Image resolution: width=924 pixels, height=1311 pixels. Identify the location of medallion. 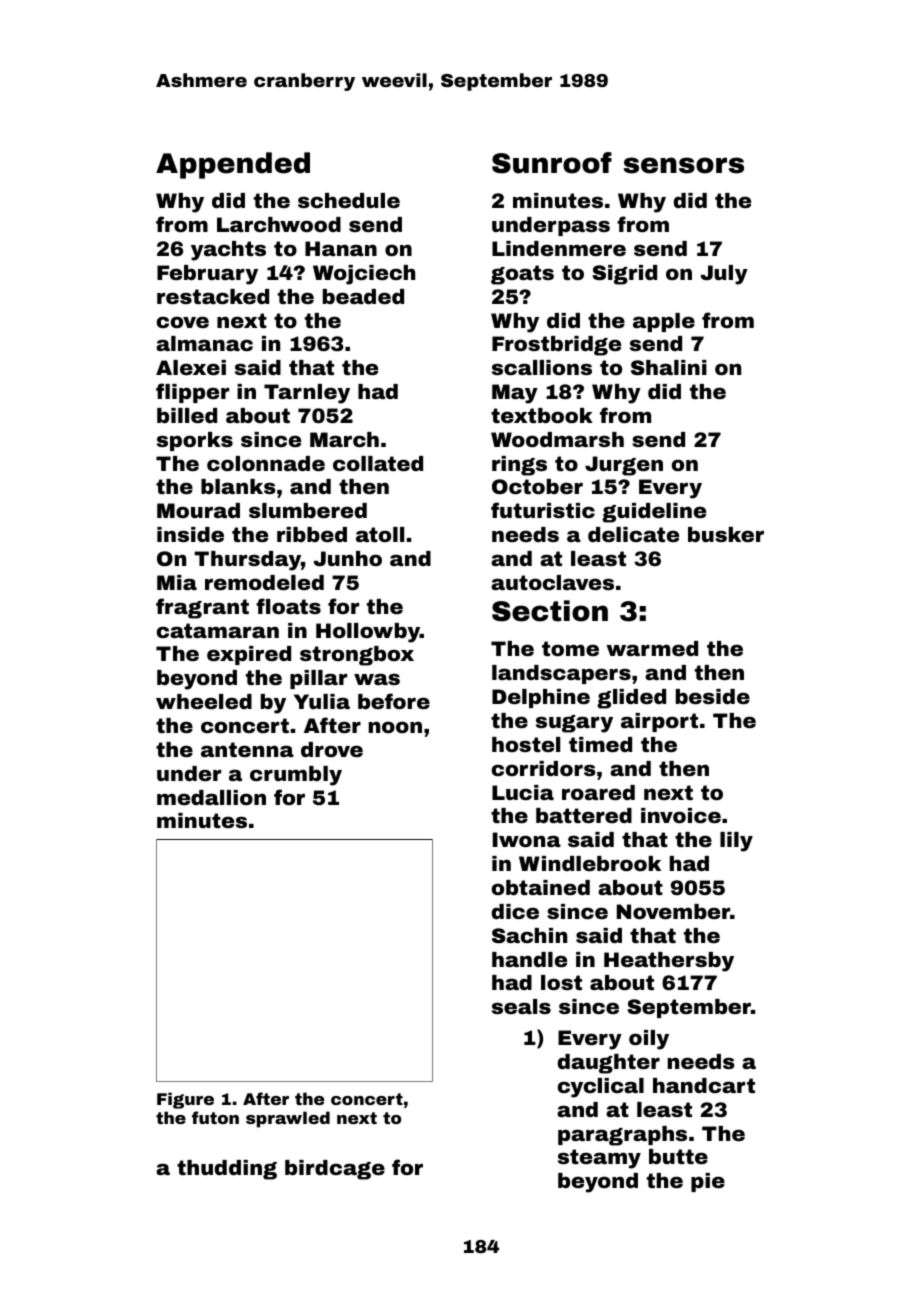
(211, 797).
